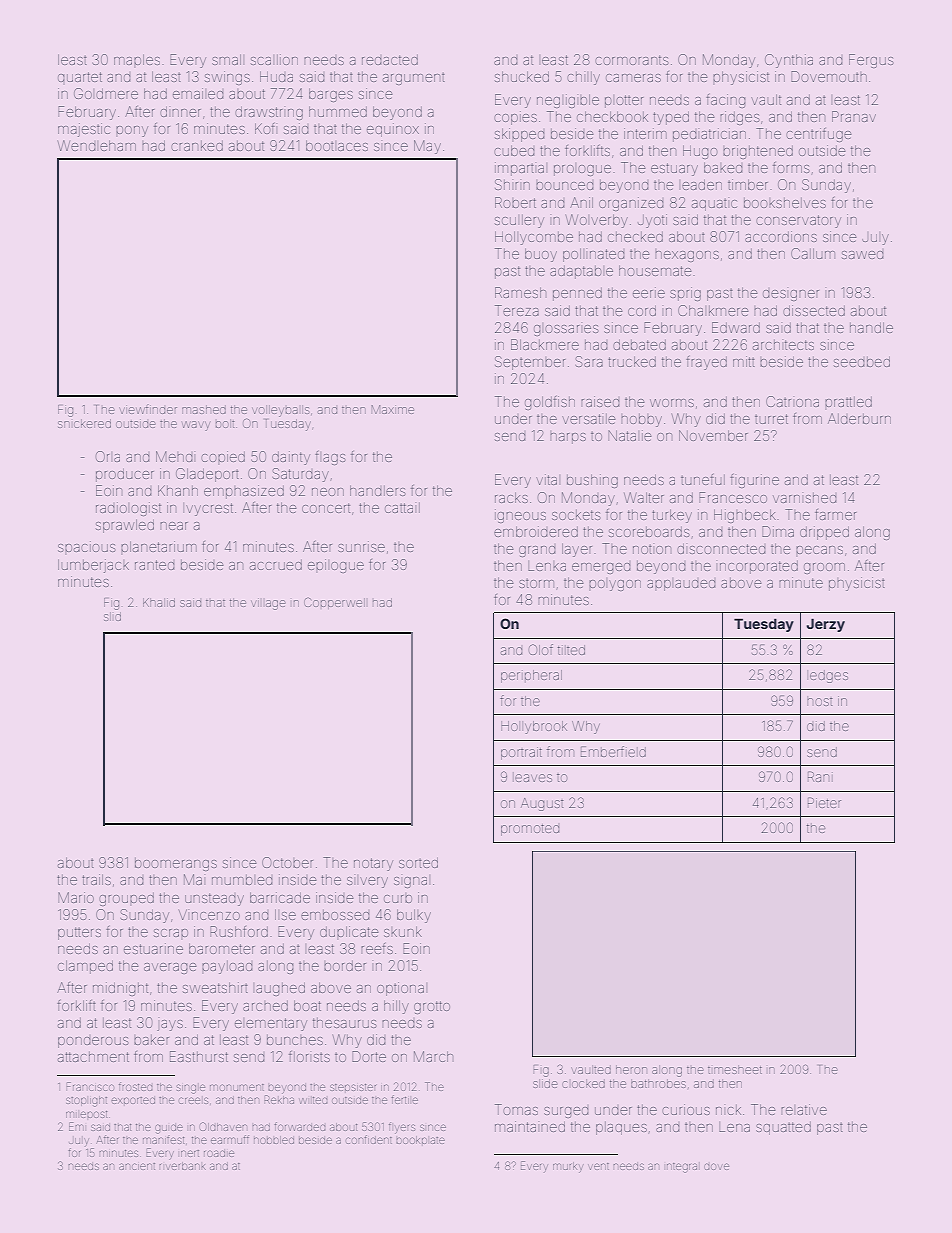 This screenshot has height=1233, width=952. I want to click on village, so click(268, 605).
